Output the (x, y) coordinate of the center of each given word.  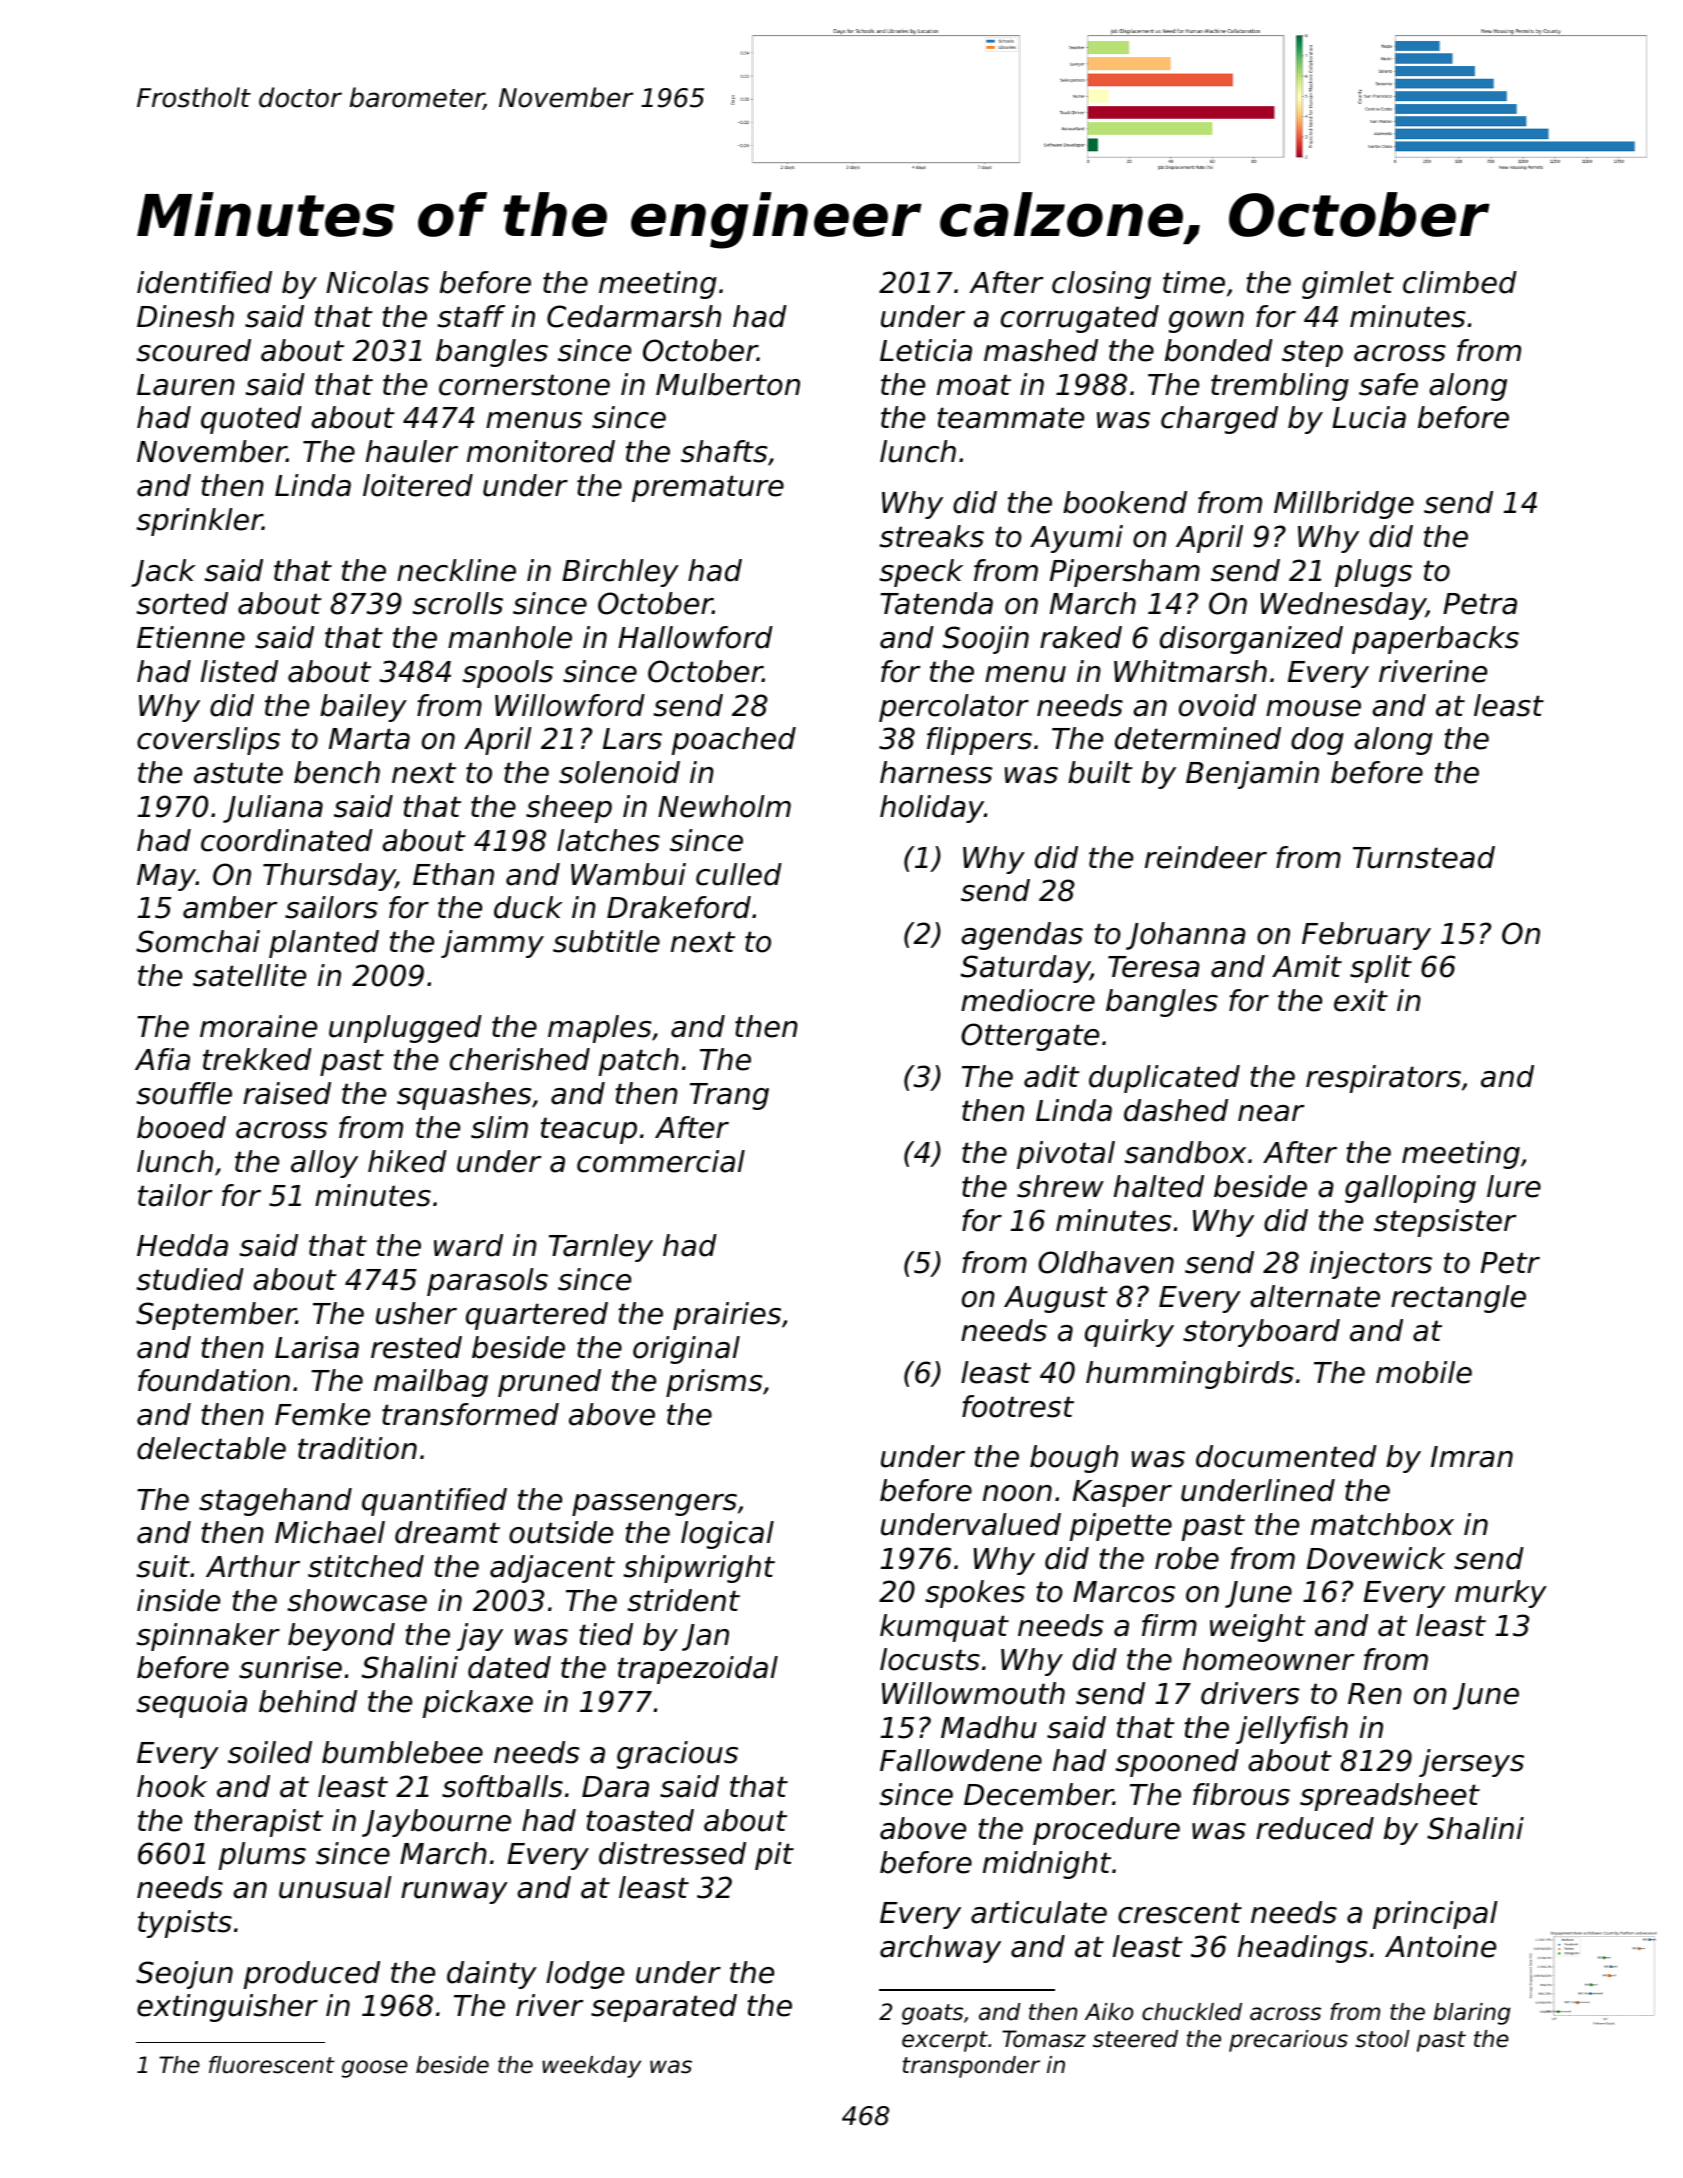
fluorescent (272, 2065)
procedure (1106, 1831)
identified (204, 282)
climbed (1460, 282)
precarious (1288, 2041)
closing (1101, 285)
